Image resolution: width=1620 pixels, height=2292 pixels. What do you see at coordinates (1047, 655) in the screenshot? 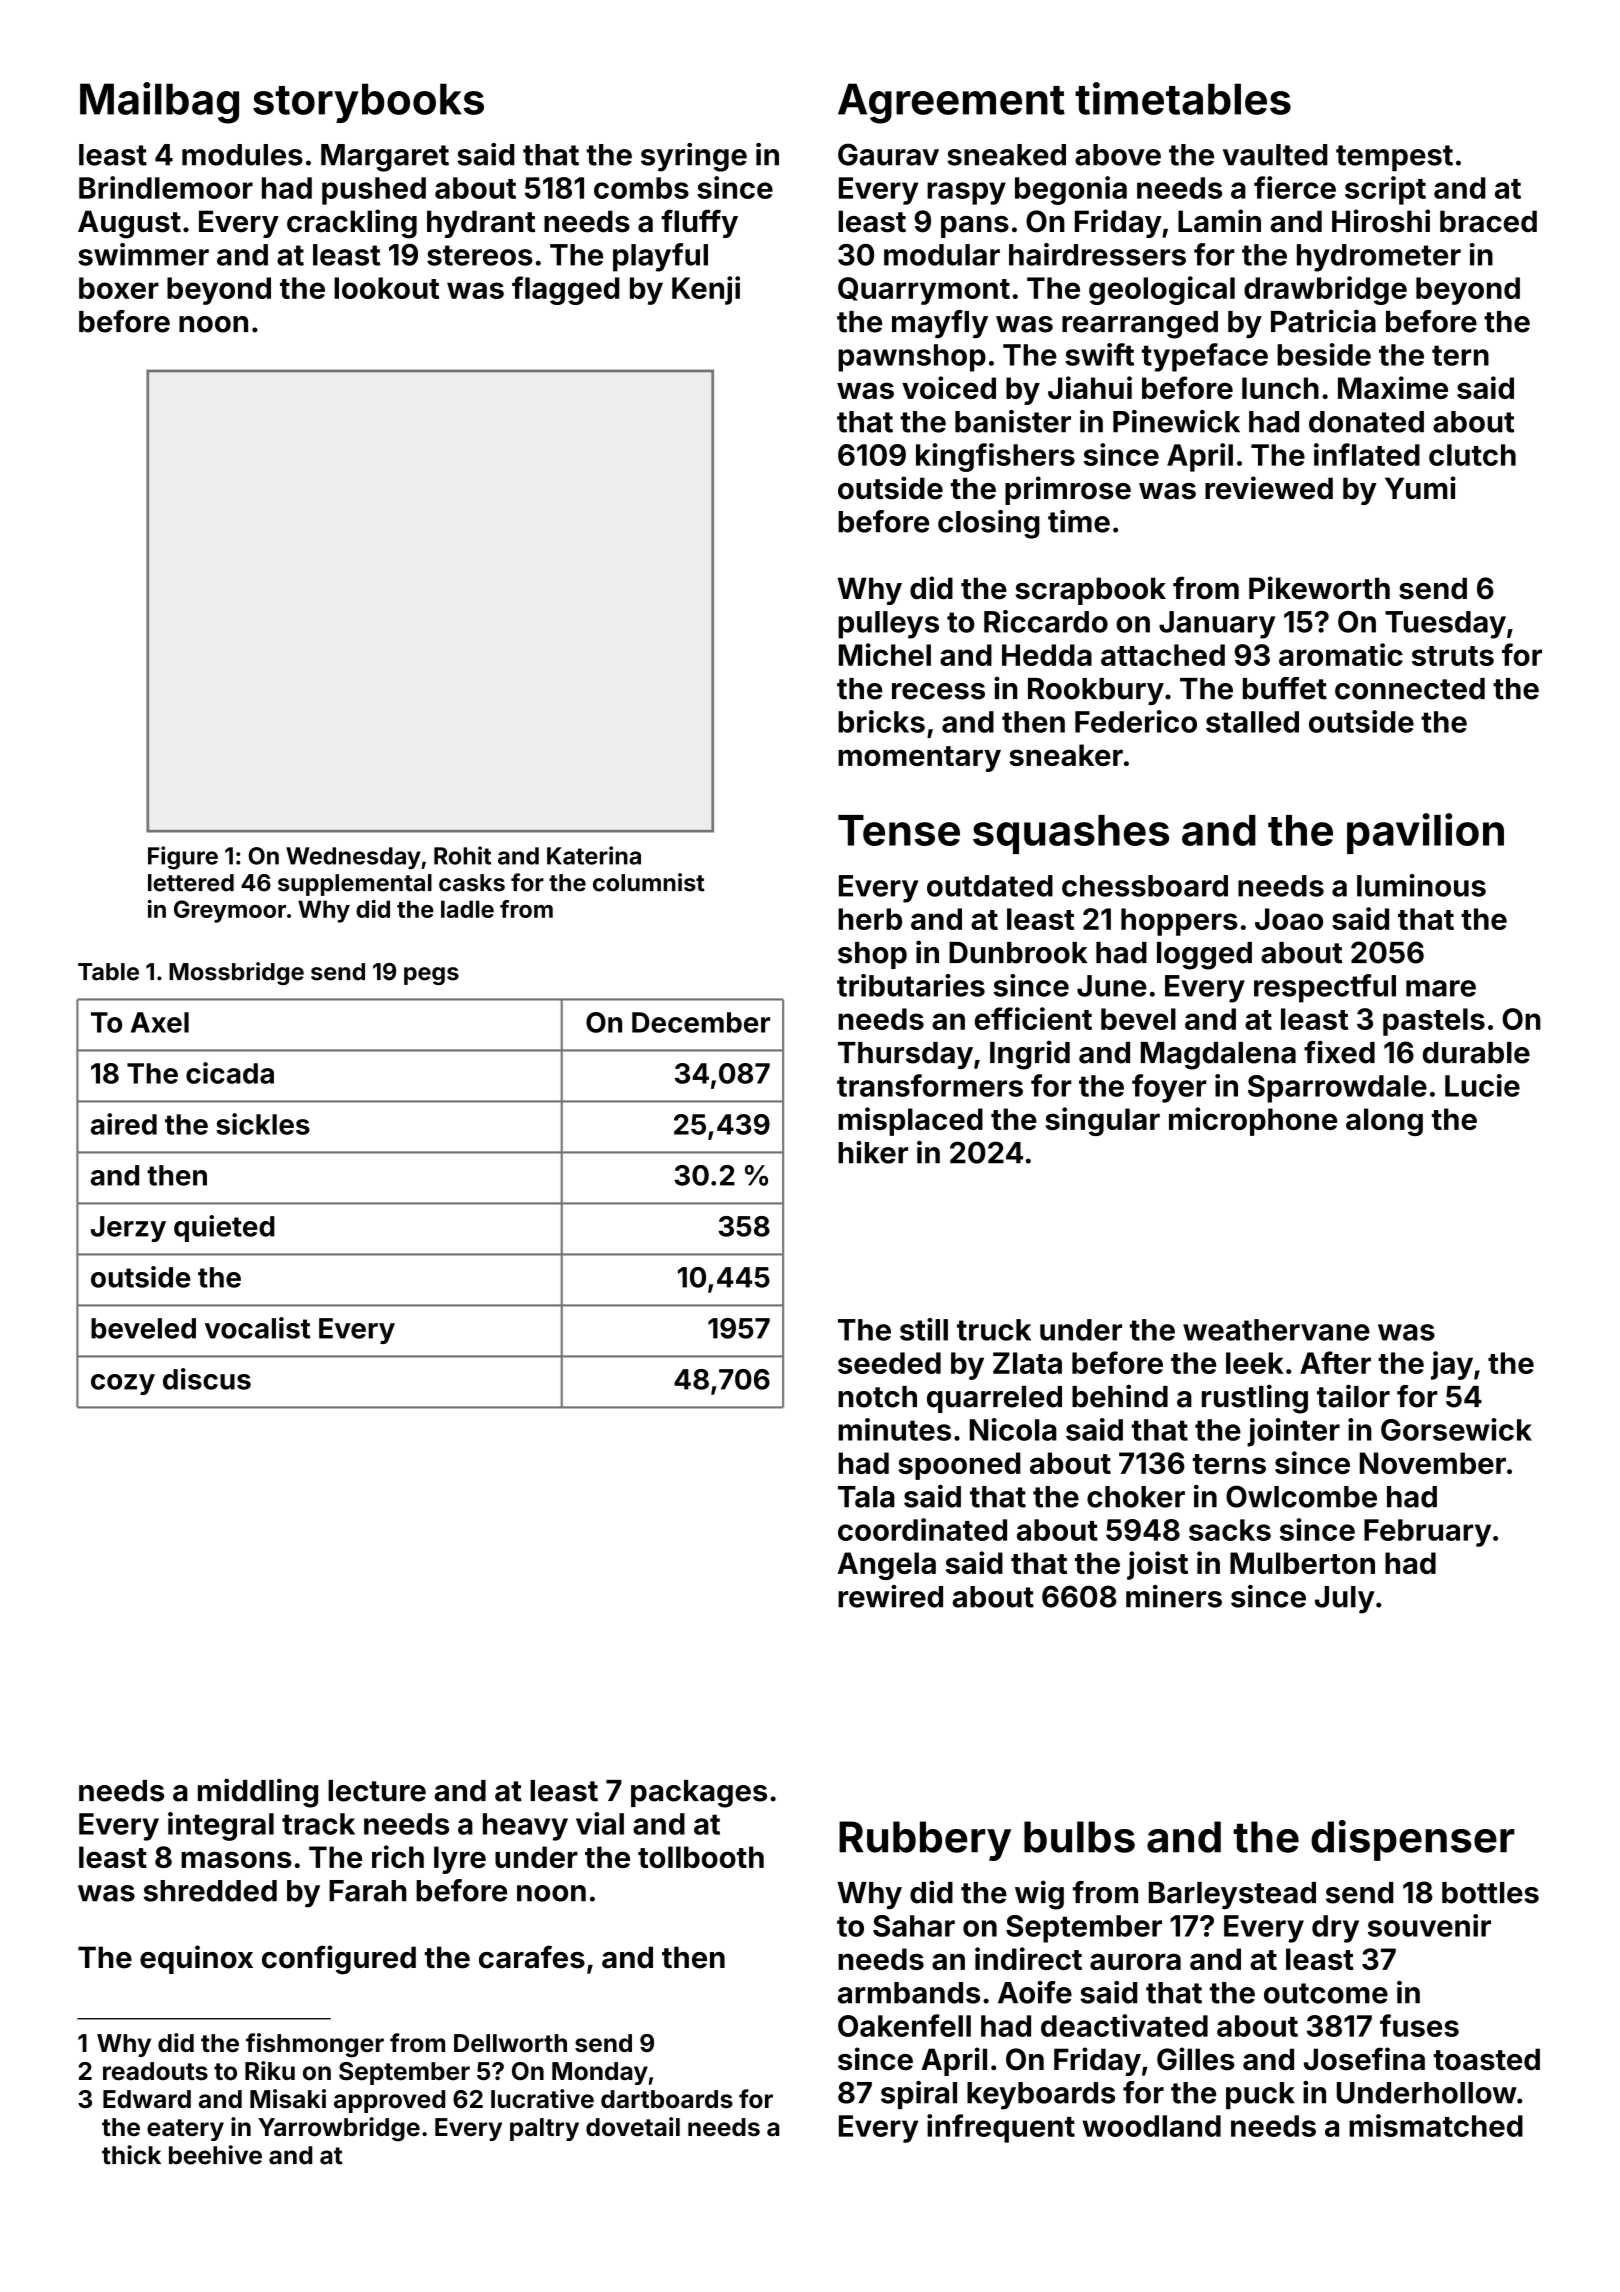
I see `Hedda` at bounding box center [1047, 655].
